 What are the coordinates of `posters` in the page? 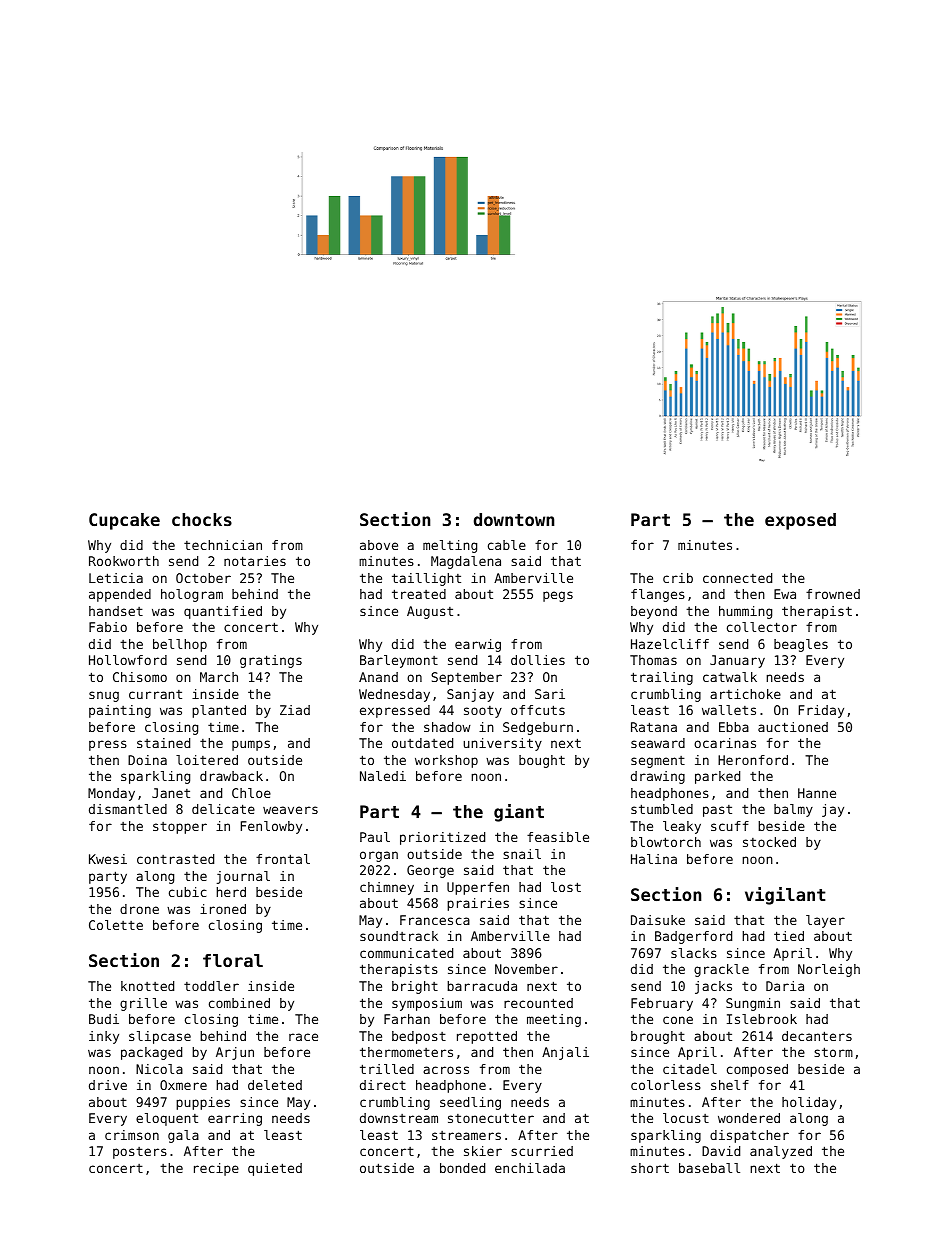 It's located at (140, 1153).
